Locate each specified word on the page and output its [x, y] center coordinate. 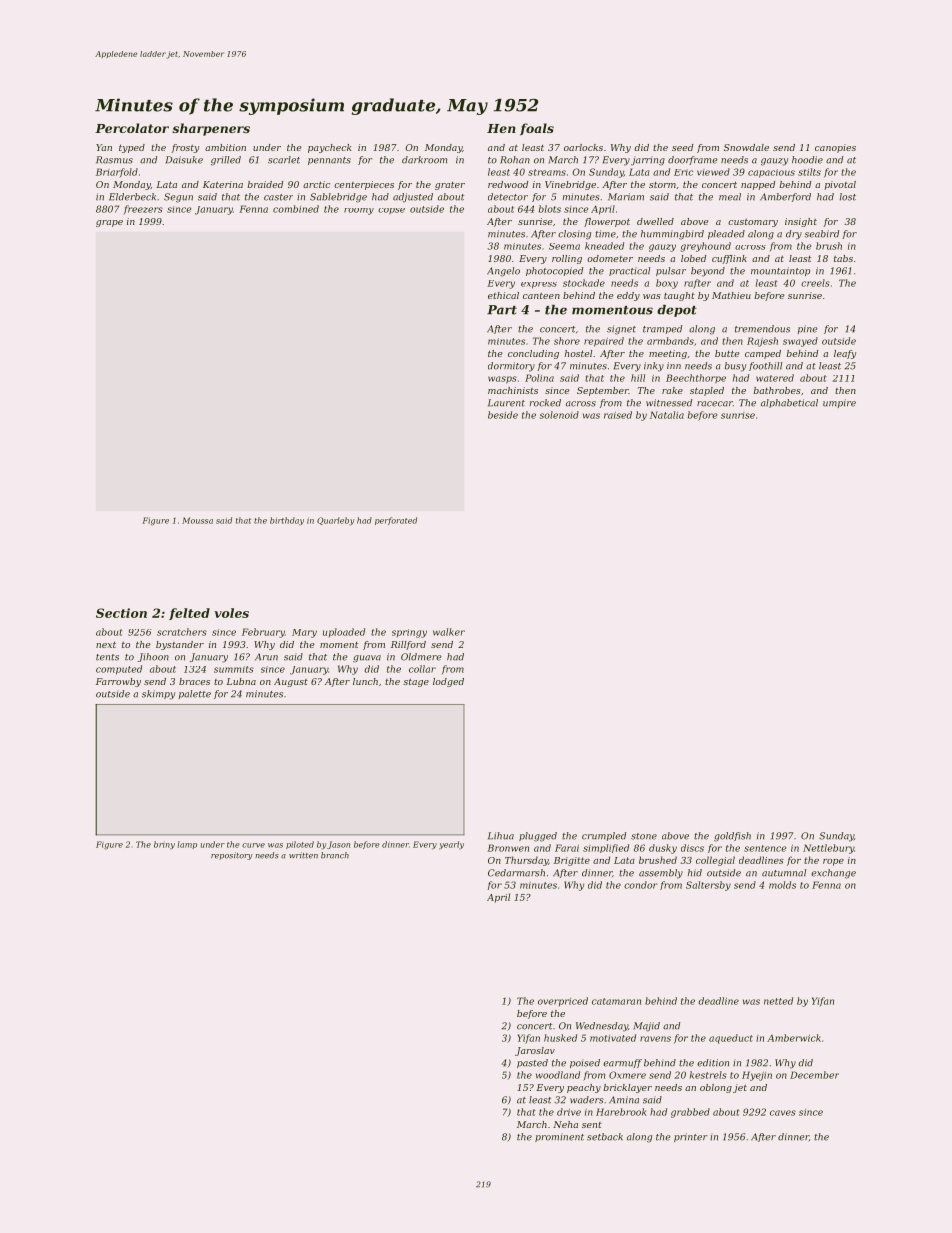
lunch [365, 681]
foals [537, 129]
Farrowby [118, 682]
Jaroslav [535, 1051]
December [814, 1075]
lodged [448, 682]
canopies [835, 148]
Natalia [667, 415]
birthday [287, 521]
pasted [532, 1063]
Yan [104, 147]
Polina [539, 378]
